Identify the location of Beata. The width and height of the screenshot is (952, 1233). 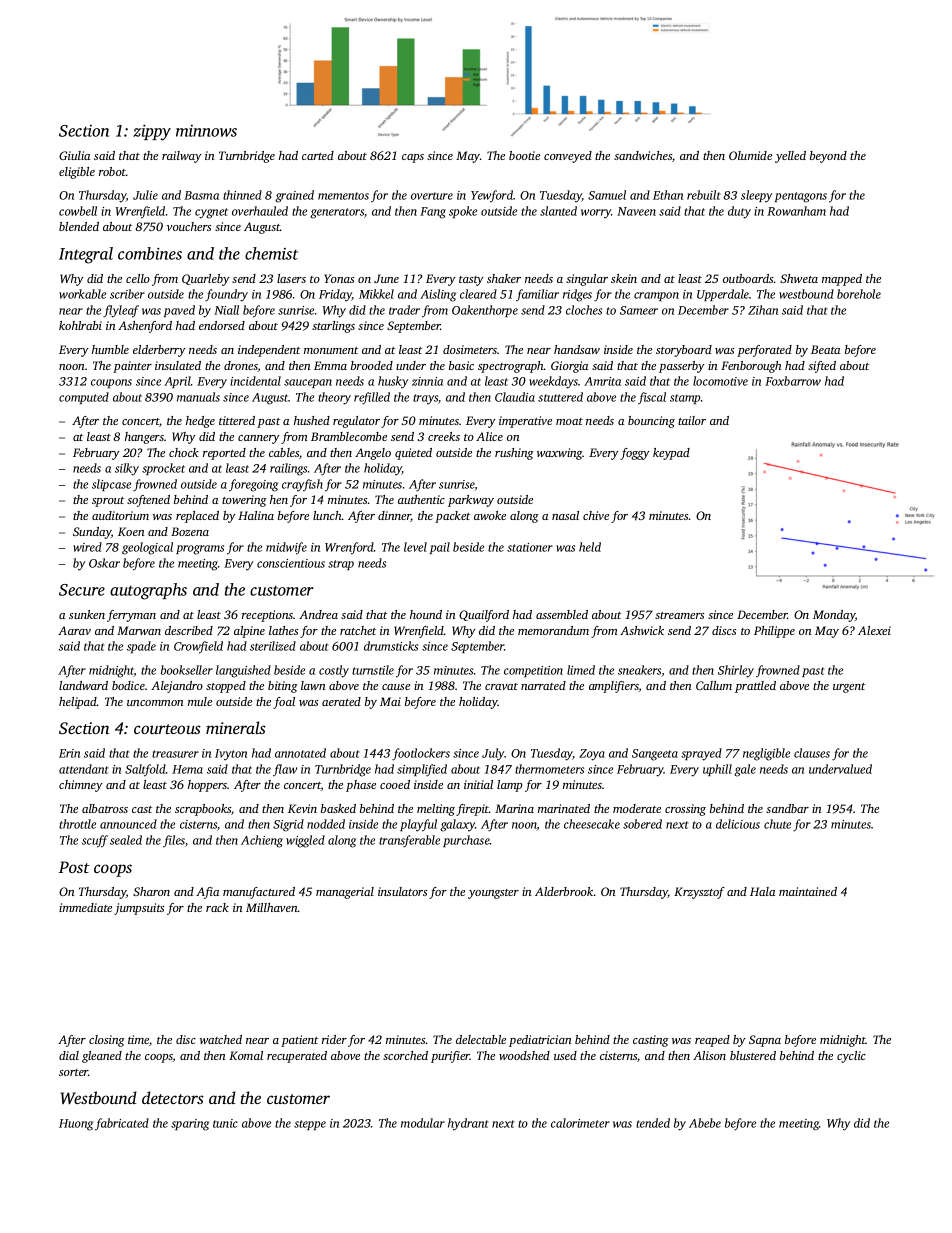
(825, 349).
